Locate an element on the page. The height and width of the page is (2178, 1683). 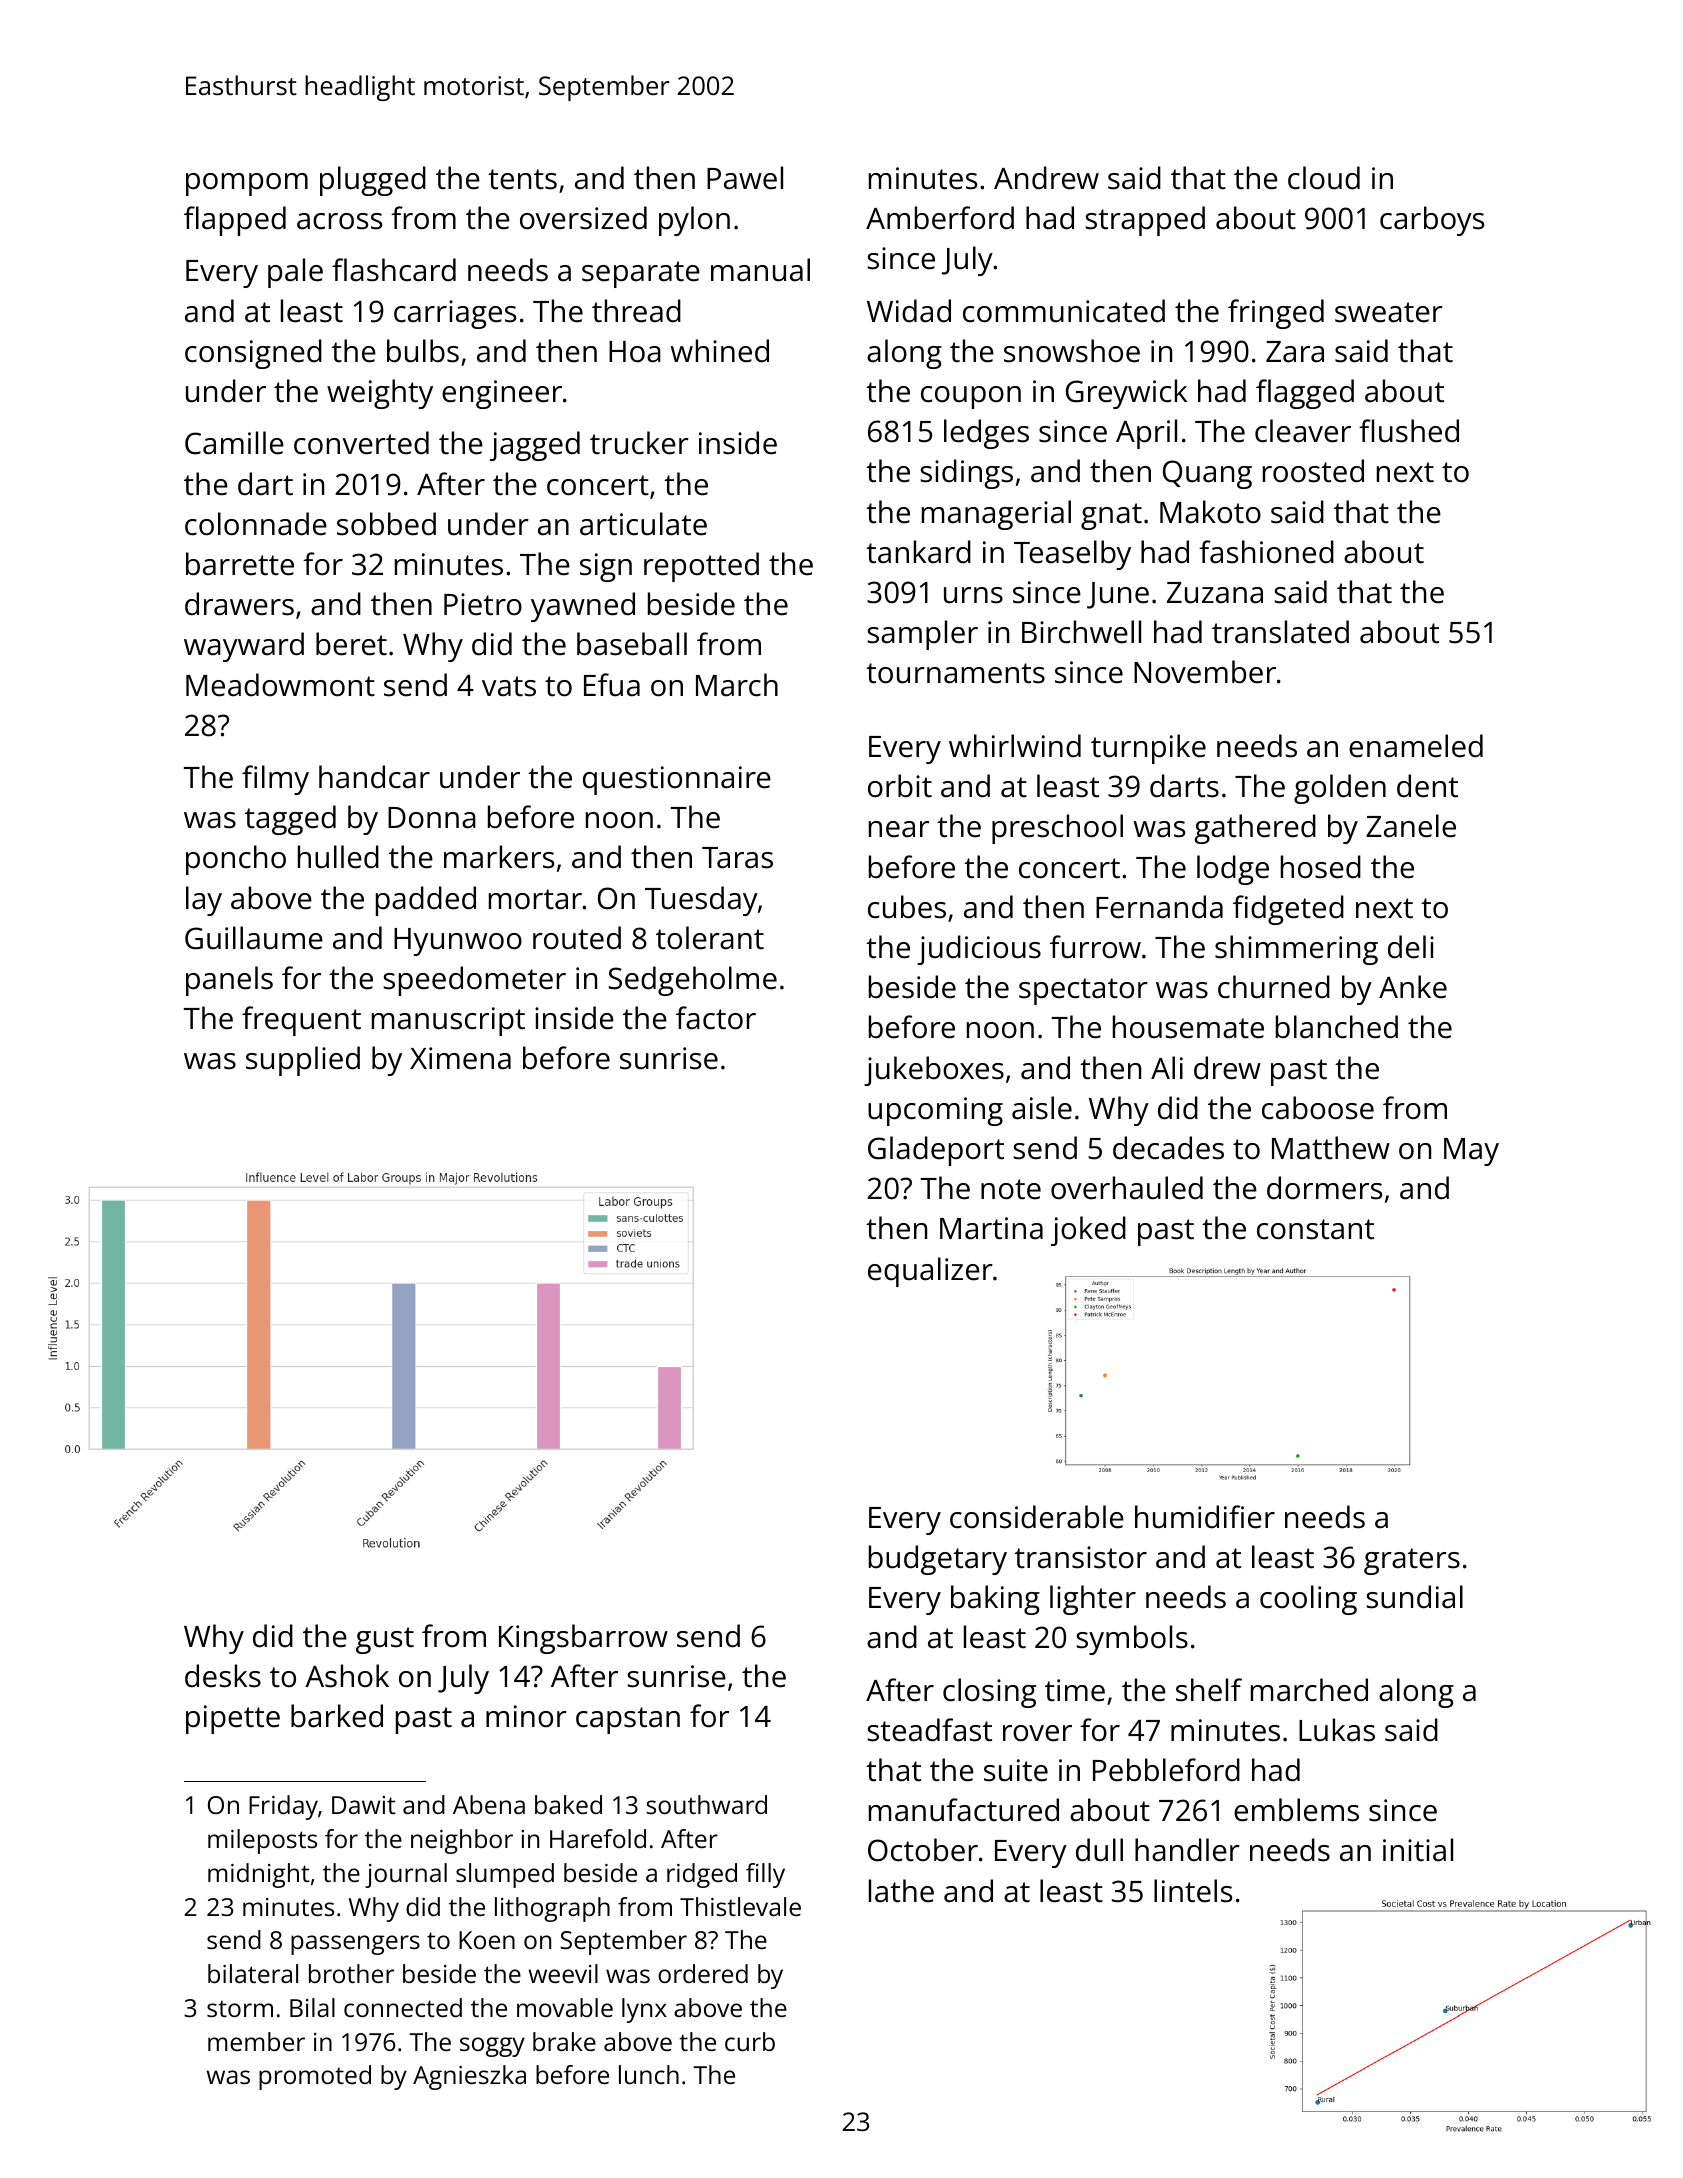
equalizer is located at coordinates (930, 1272).
